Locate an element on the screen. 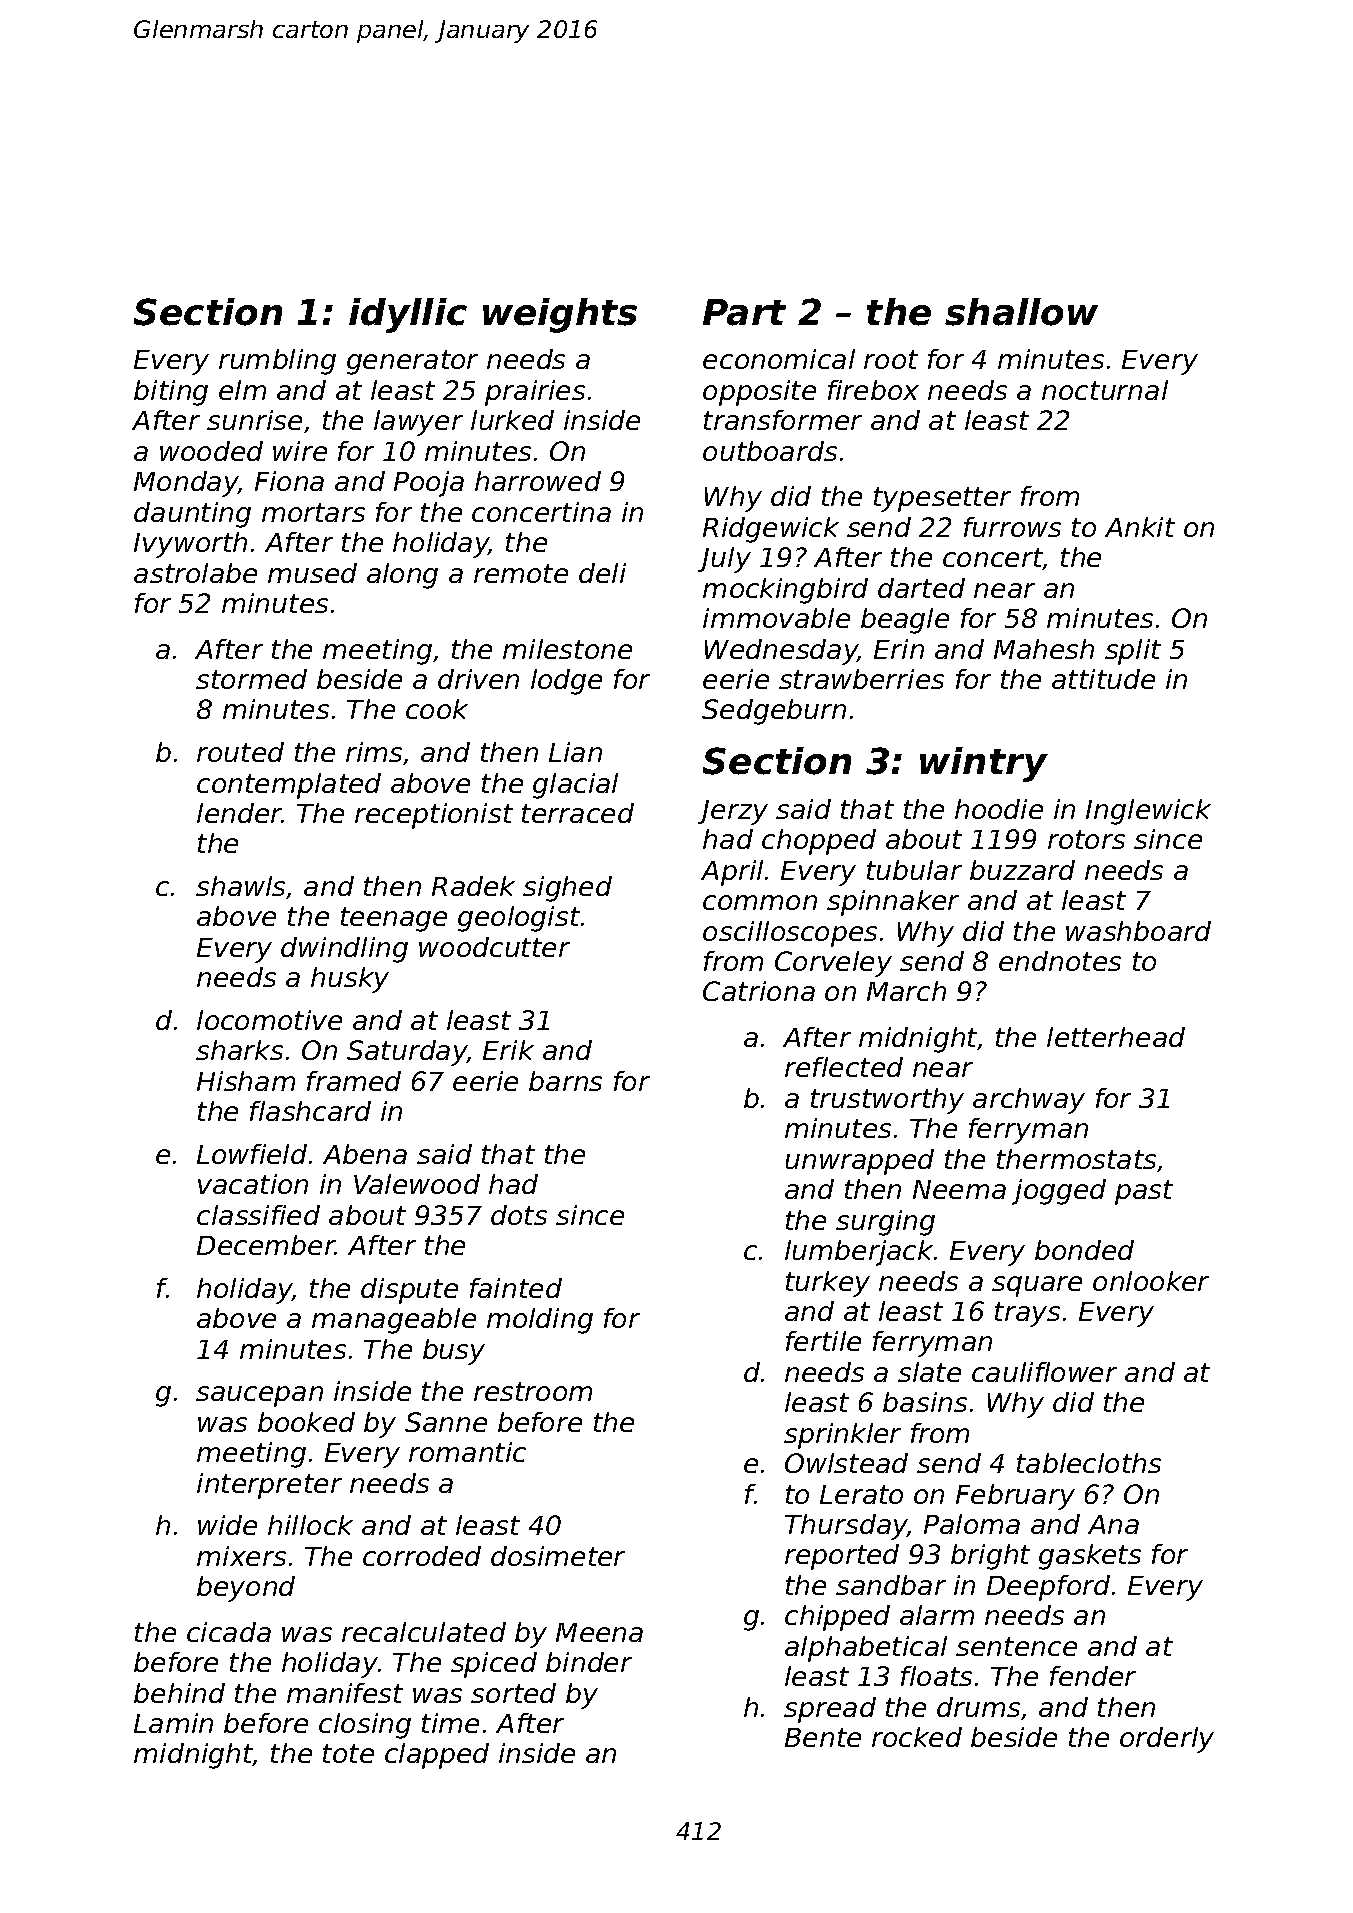 The height and width of the screenshot is (1913, 1353). tubular is located at coordinates (914, 870).
